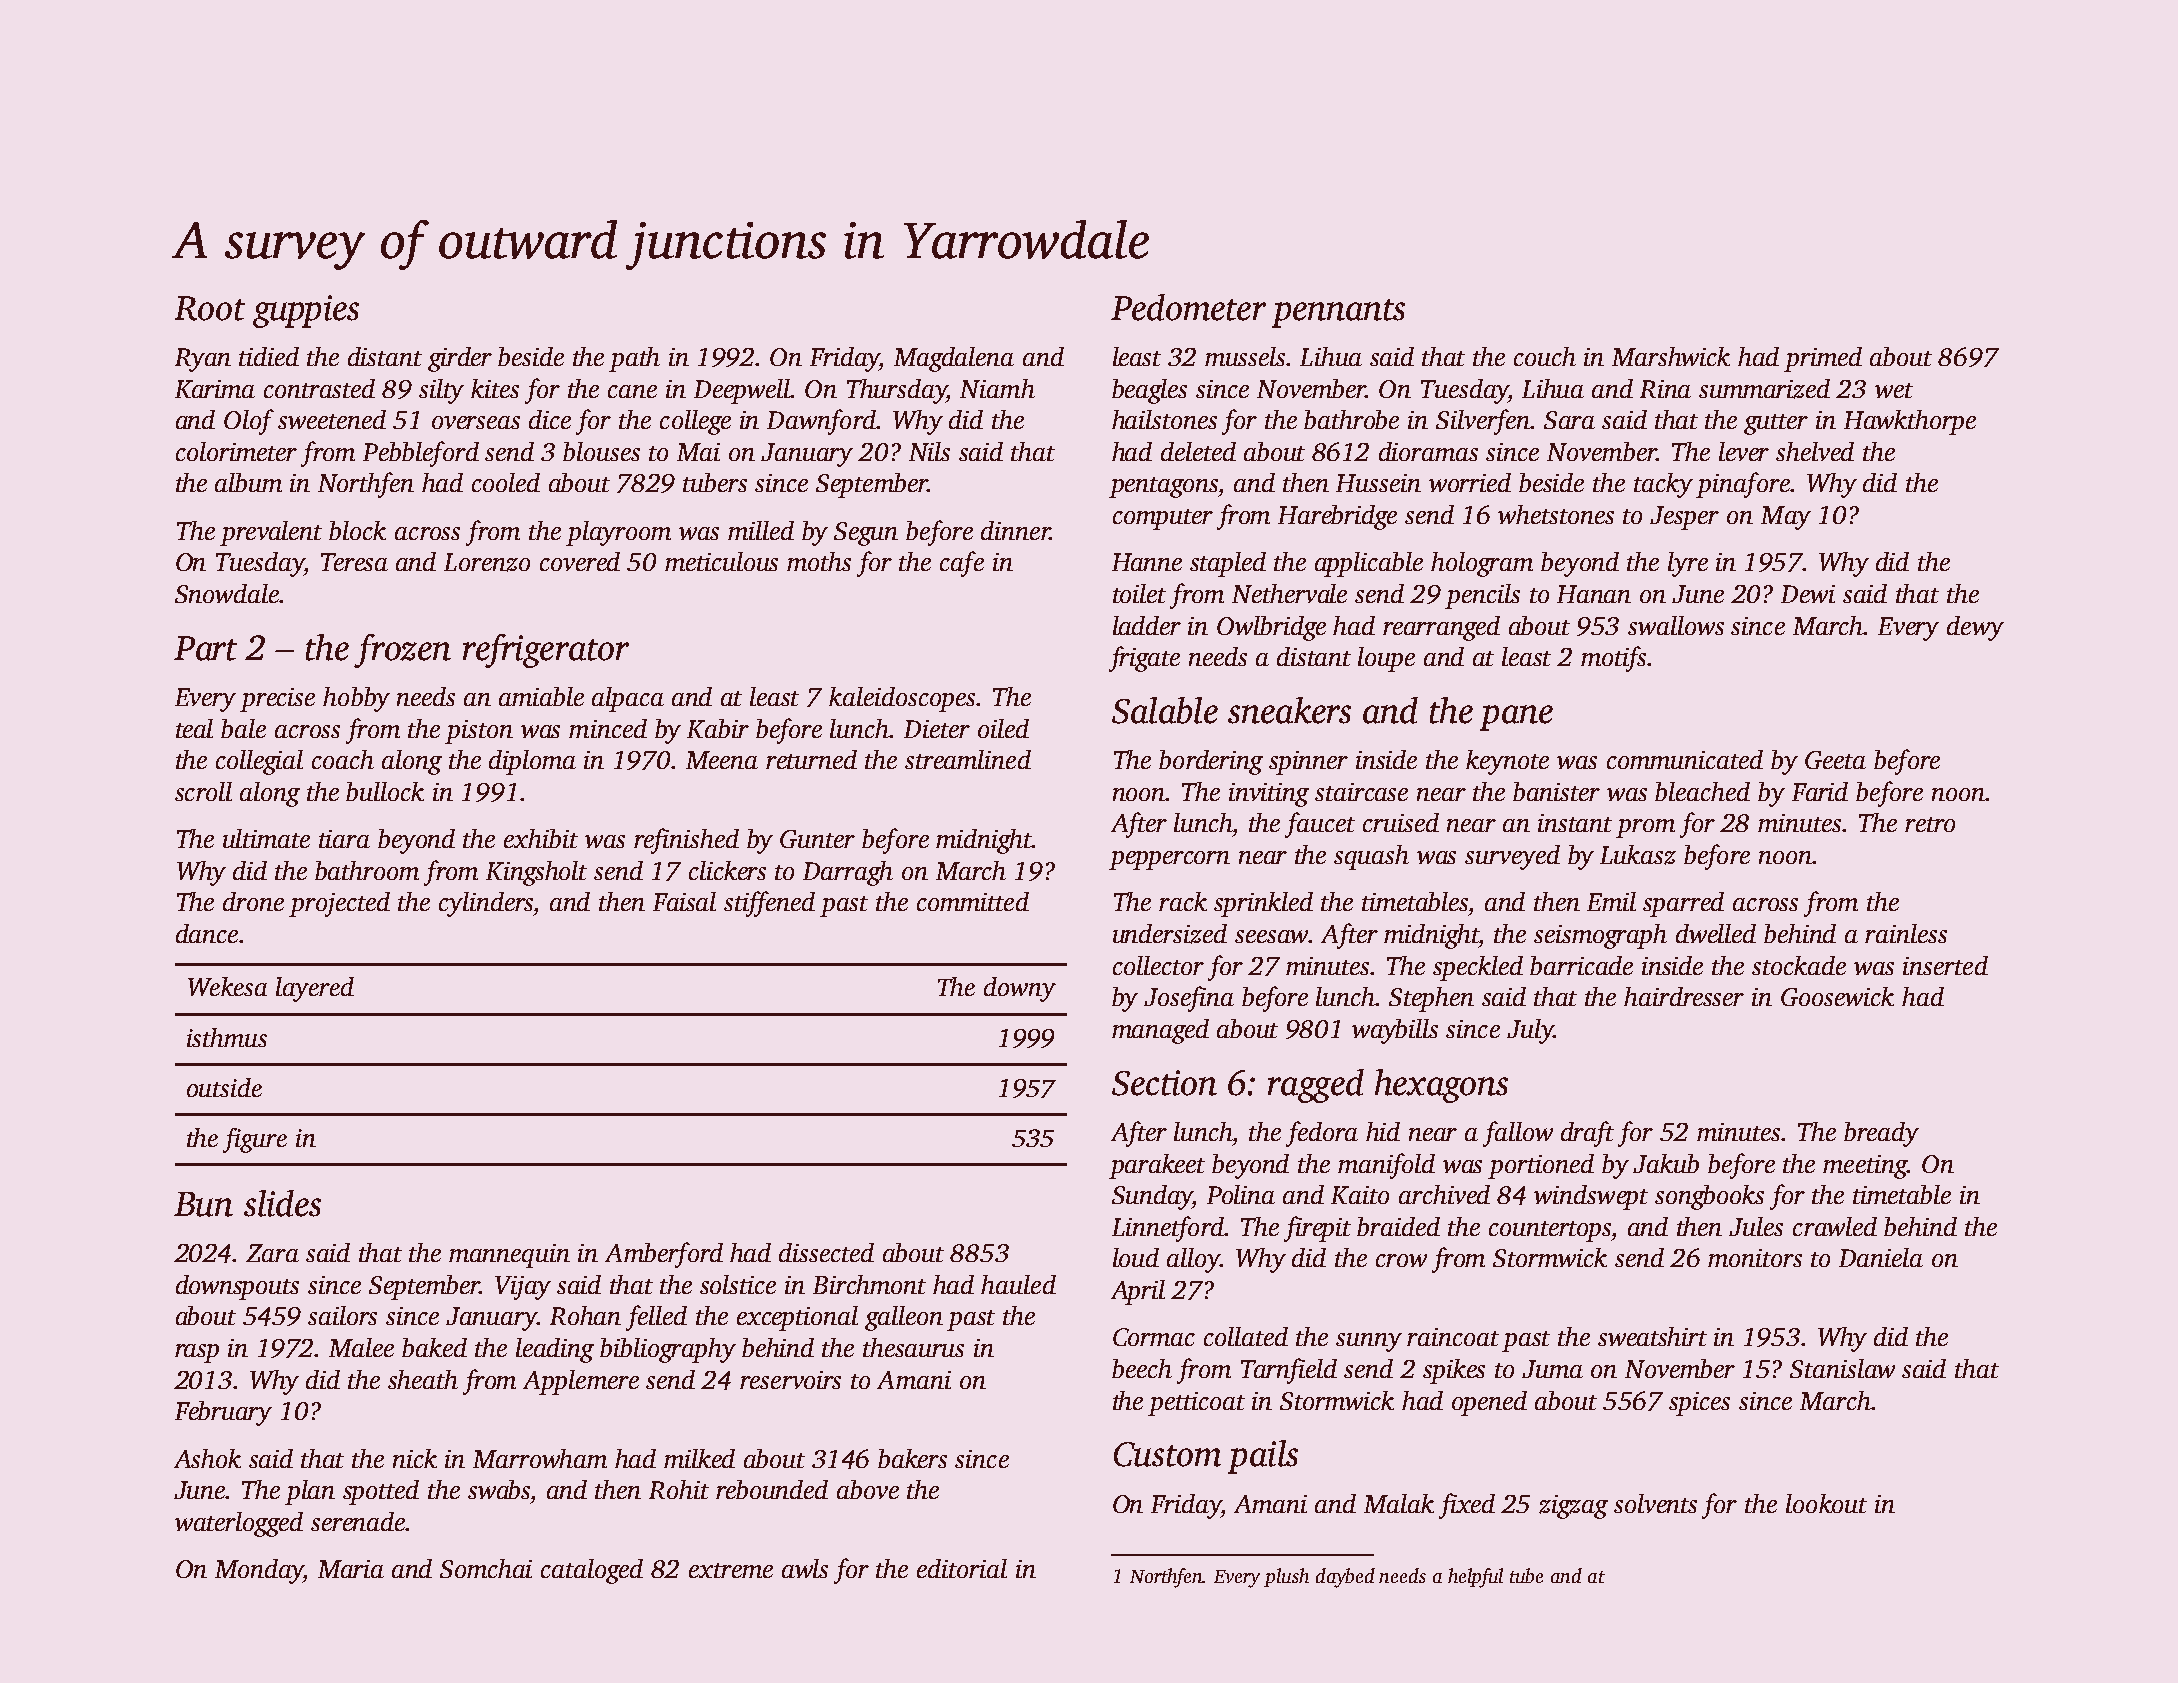 This page has height=1683, width=2178. I want to click on raincoat, so click(1453, 1337).
